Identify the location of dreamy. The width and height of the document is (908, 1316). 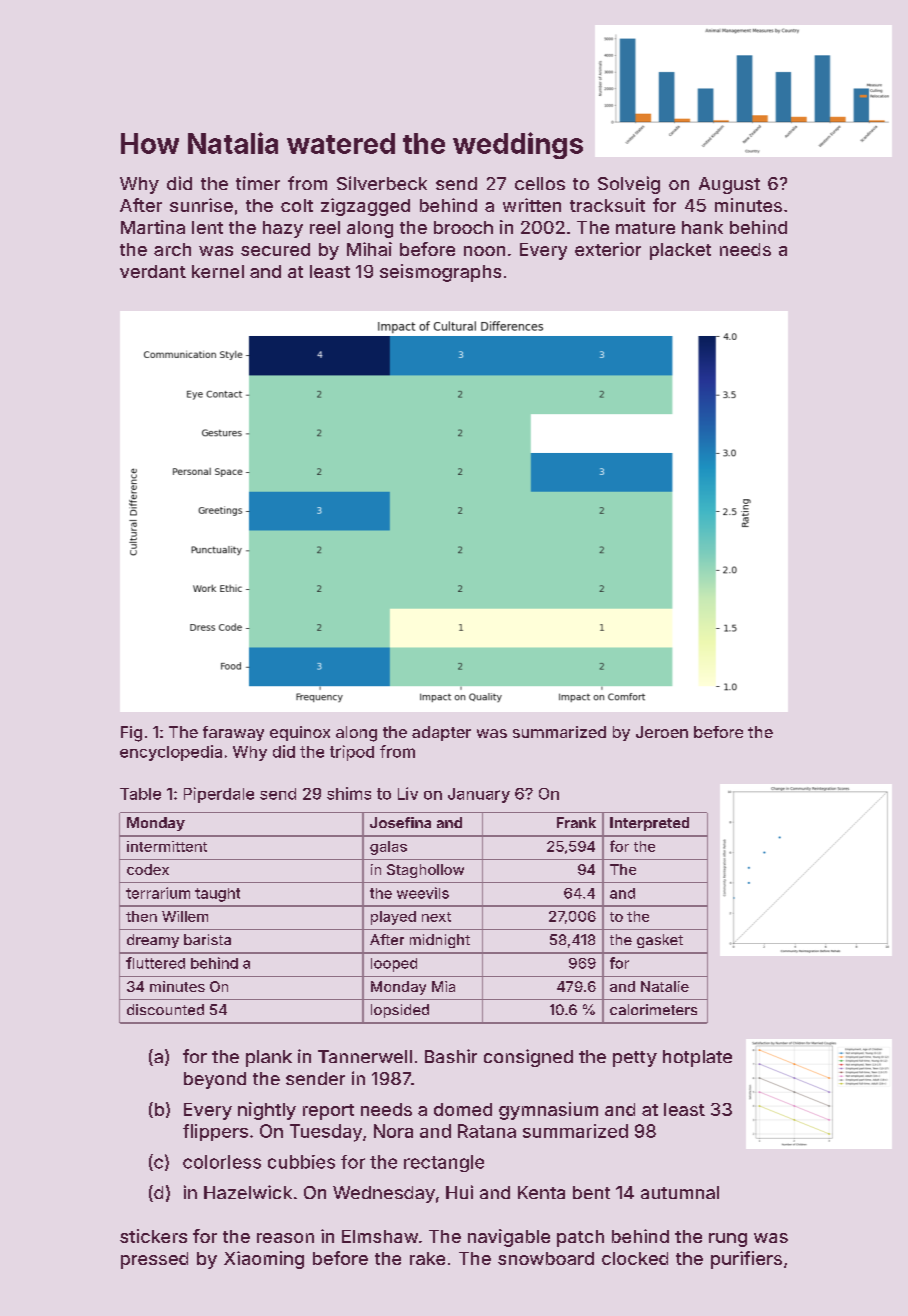
(153, 941).
